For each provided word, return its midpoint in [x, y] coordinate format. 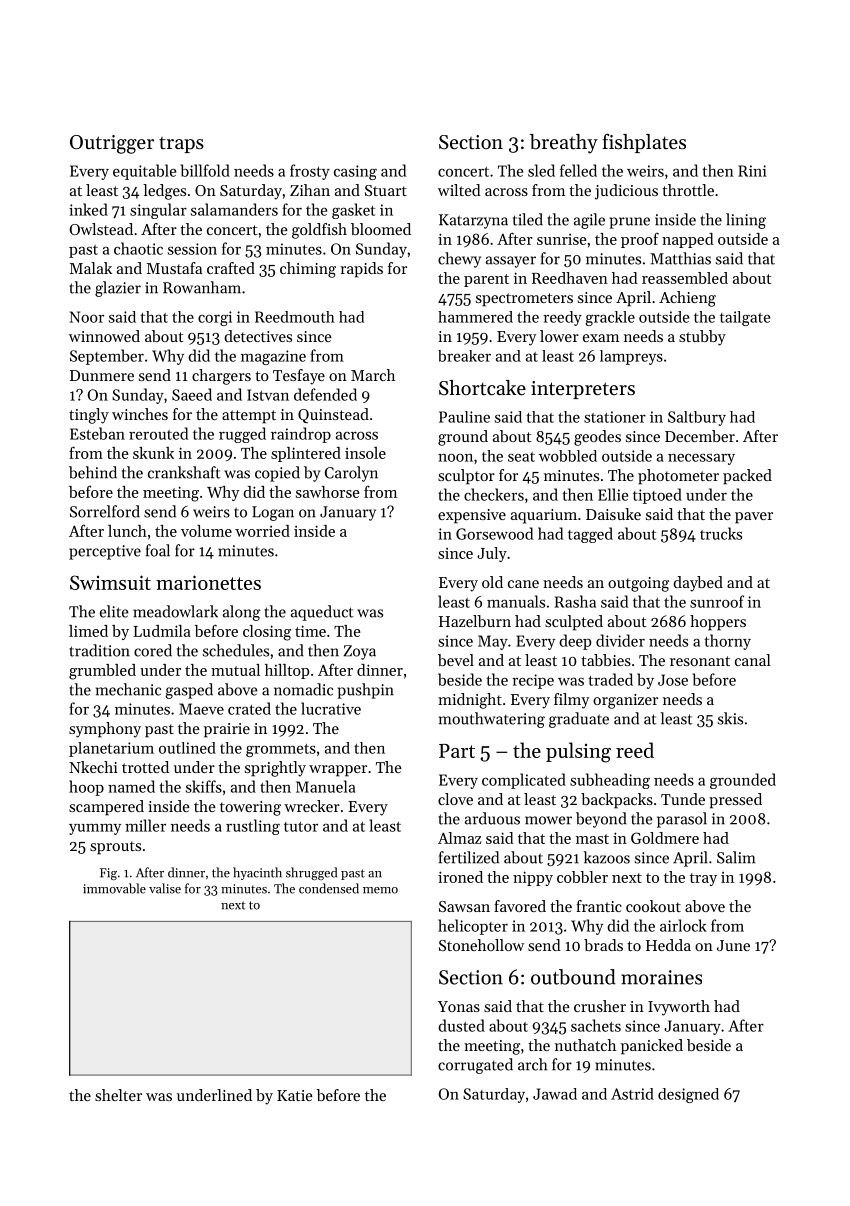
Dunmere [102, 375]
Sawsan [464, 906]
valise [165, 888]
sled [541, 170]
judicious [626, 192]
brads [603, 945]
